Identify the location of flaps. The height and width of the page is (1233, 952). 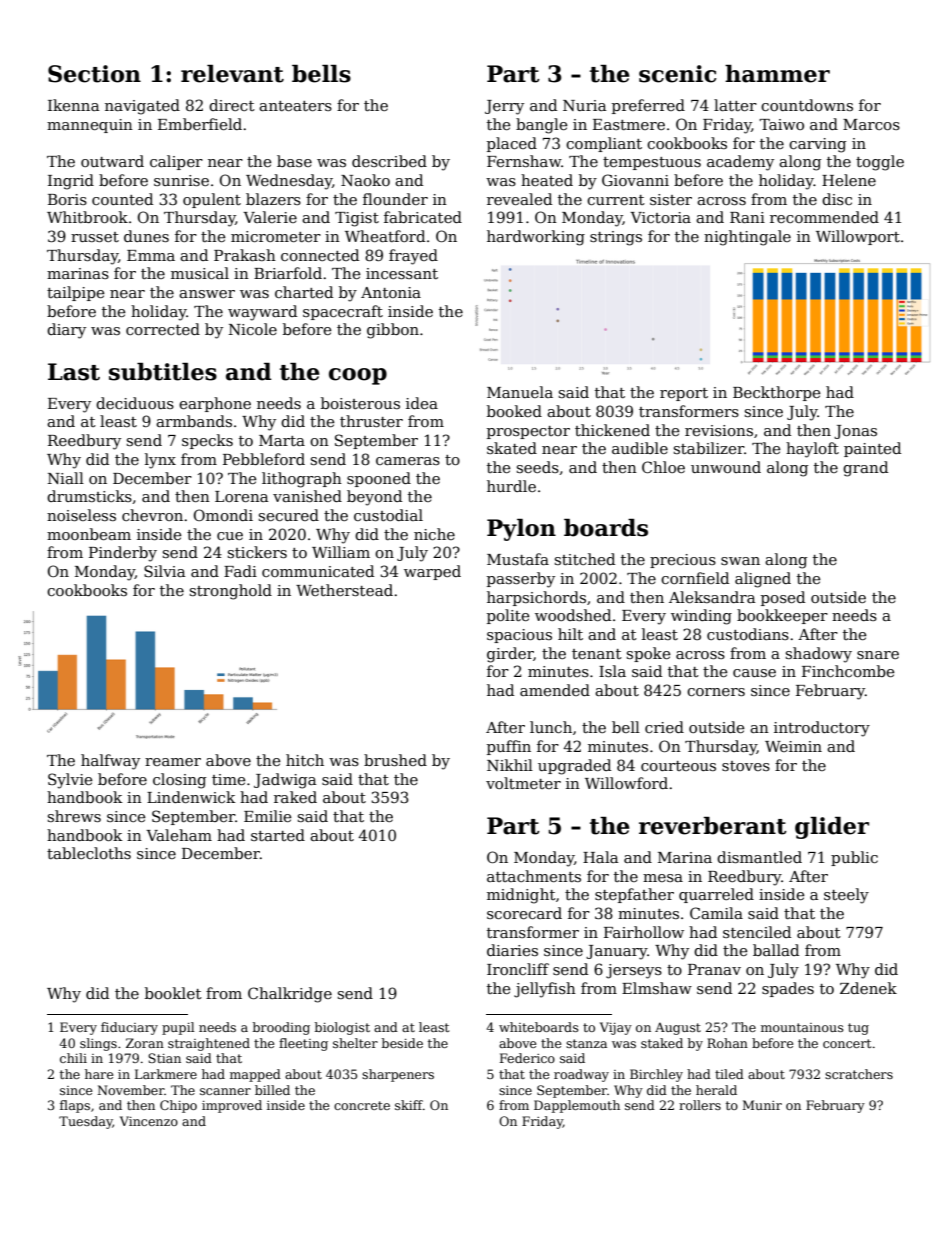
(75, 1106).
